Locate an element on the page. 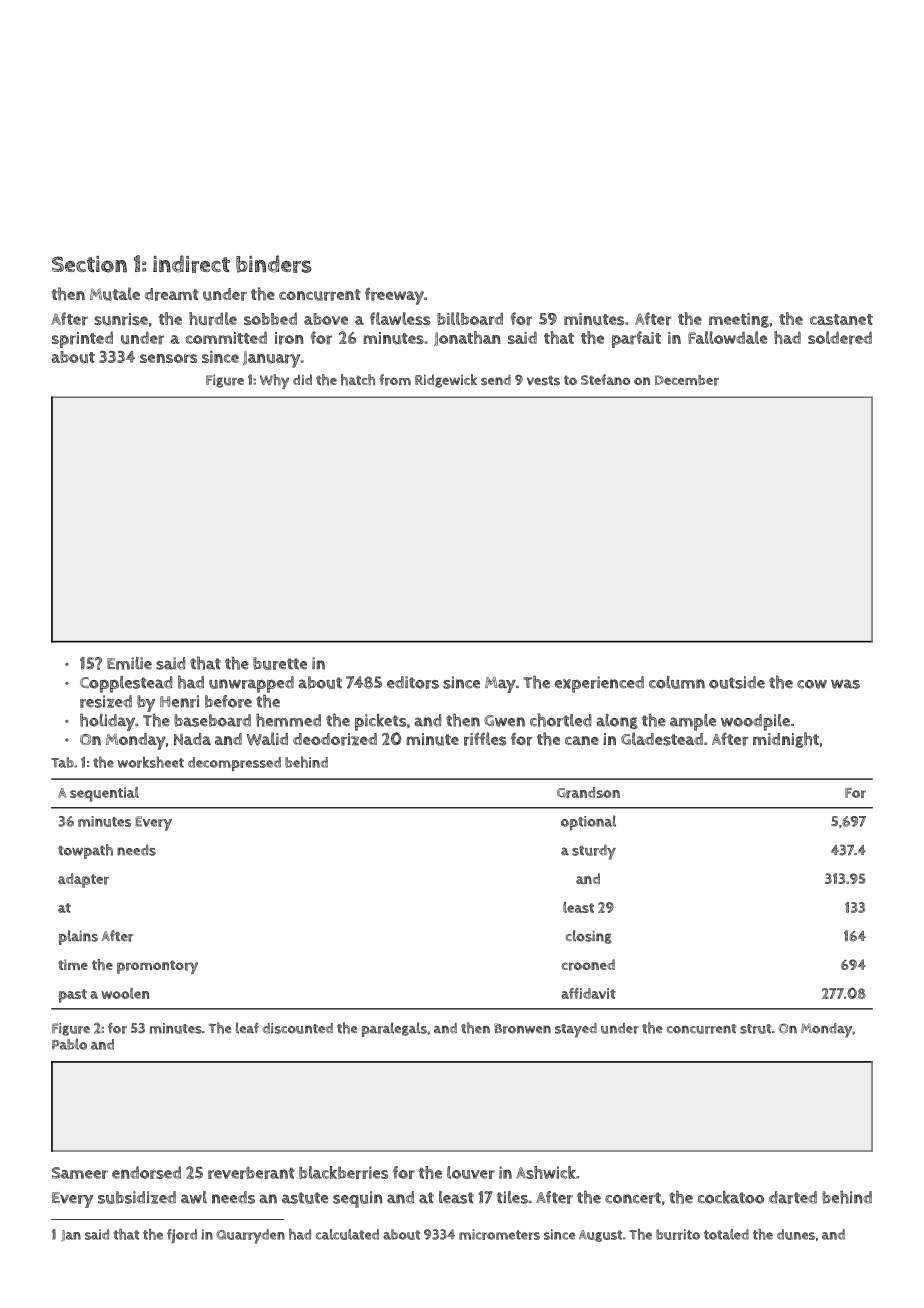 Image resolution: width=924 pixels, height=1308 pixels. reverberant is located at coordinates (251, 1172).
